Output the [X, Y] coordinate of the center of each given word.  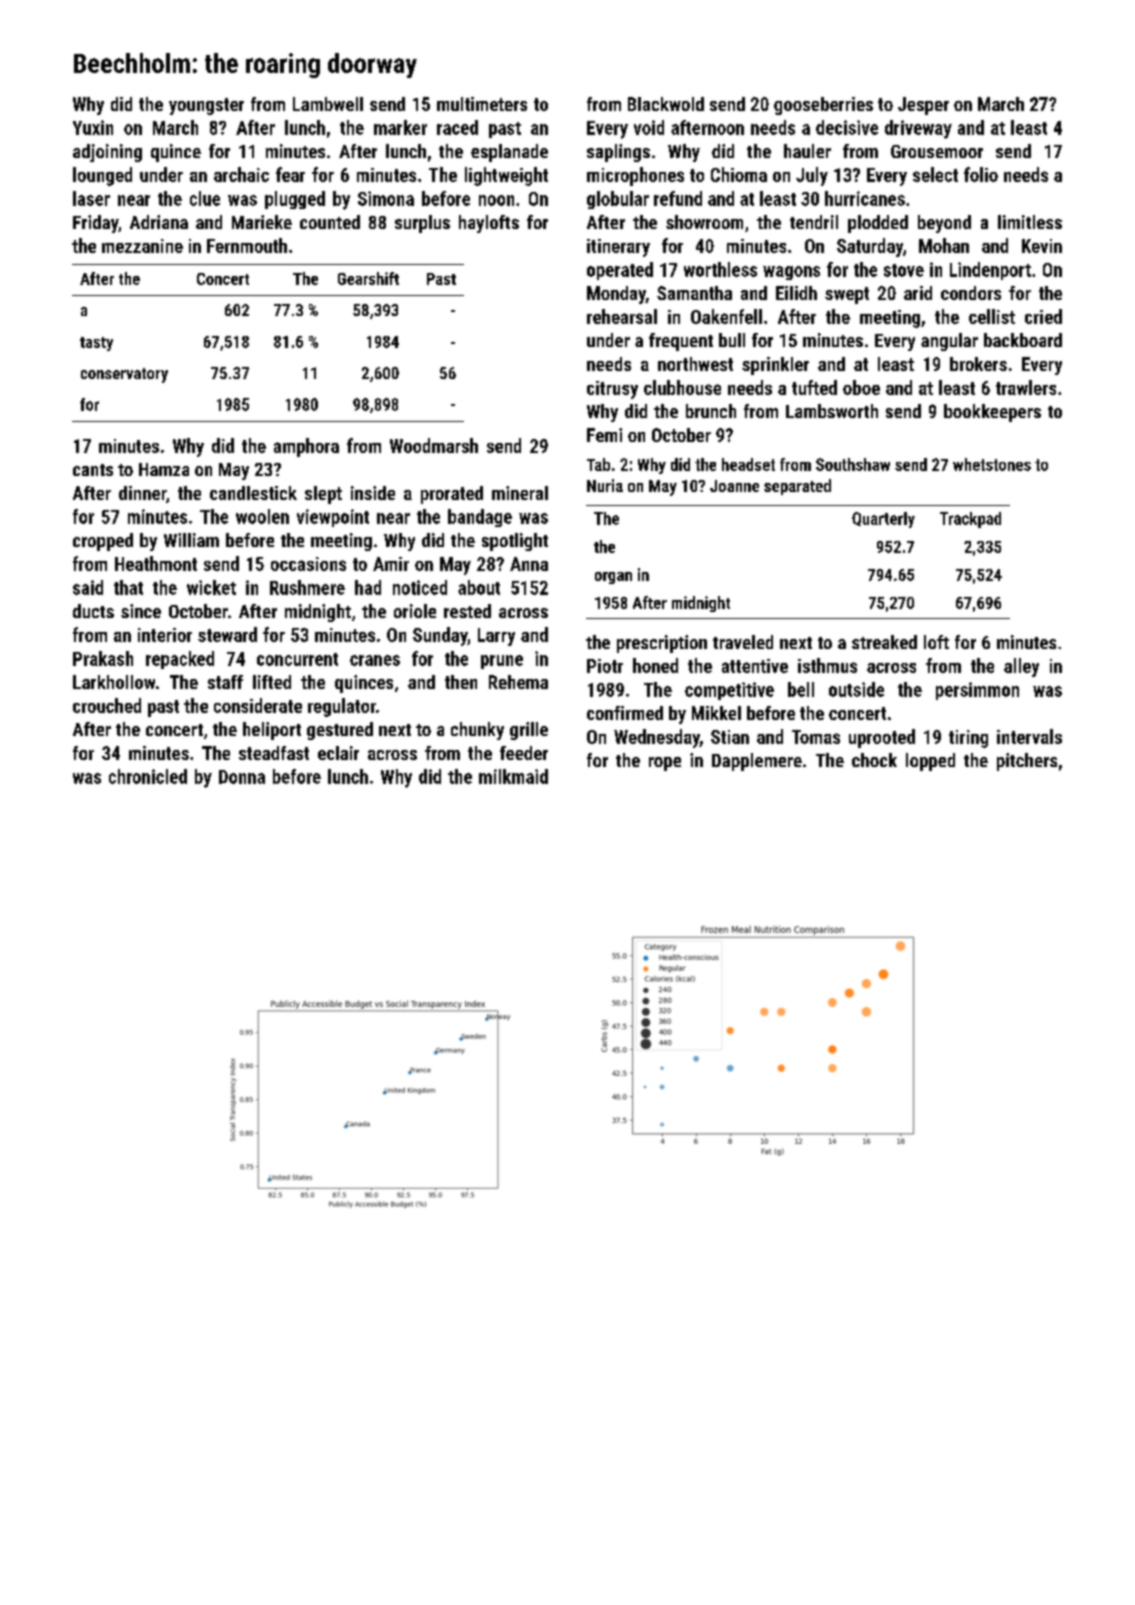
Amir [391, 564]
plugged [295, 200]
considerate [258, 705]
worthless [720, 269]
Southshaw [853, 464]
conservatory [124, 375]
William [191, 540]
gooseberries [823, 106]
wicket [211, 587]
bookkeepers [992, 413]
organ [613, 578]
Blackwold [666, 104]
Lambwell [328, 104]
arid [918, 293]
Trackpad [970, 520]
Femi [604, 435]
